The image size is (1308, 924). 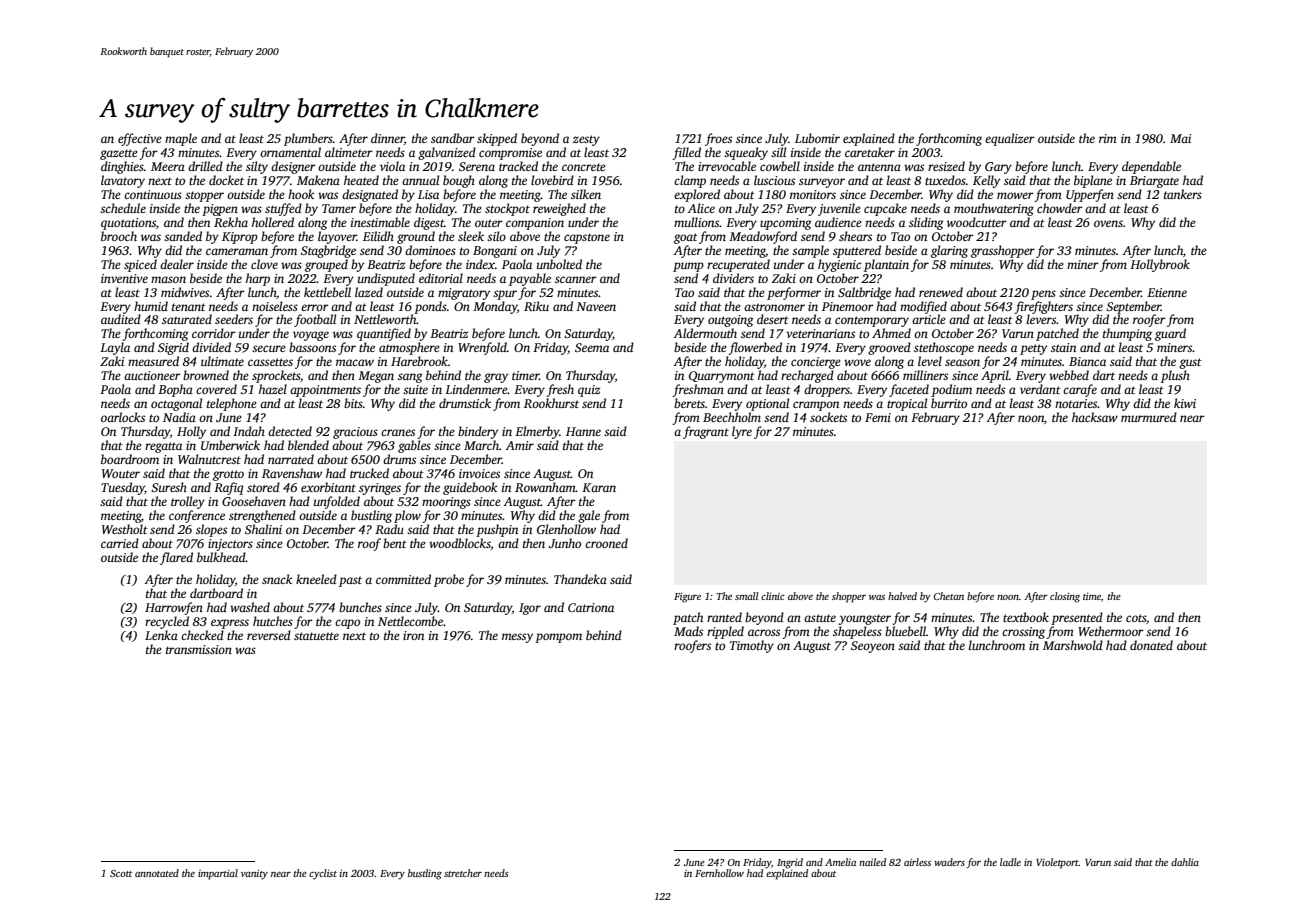 I want to click on crooned, so click(x=606, y=543).
